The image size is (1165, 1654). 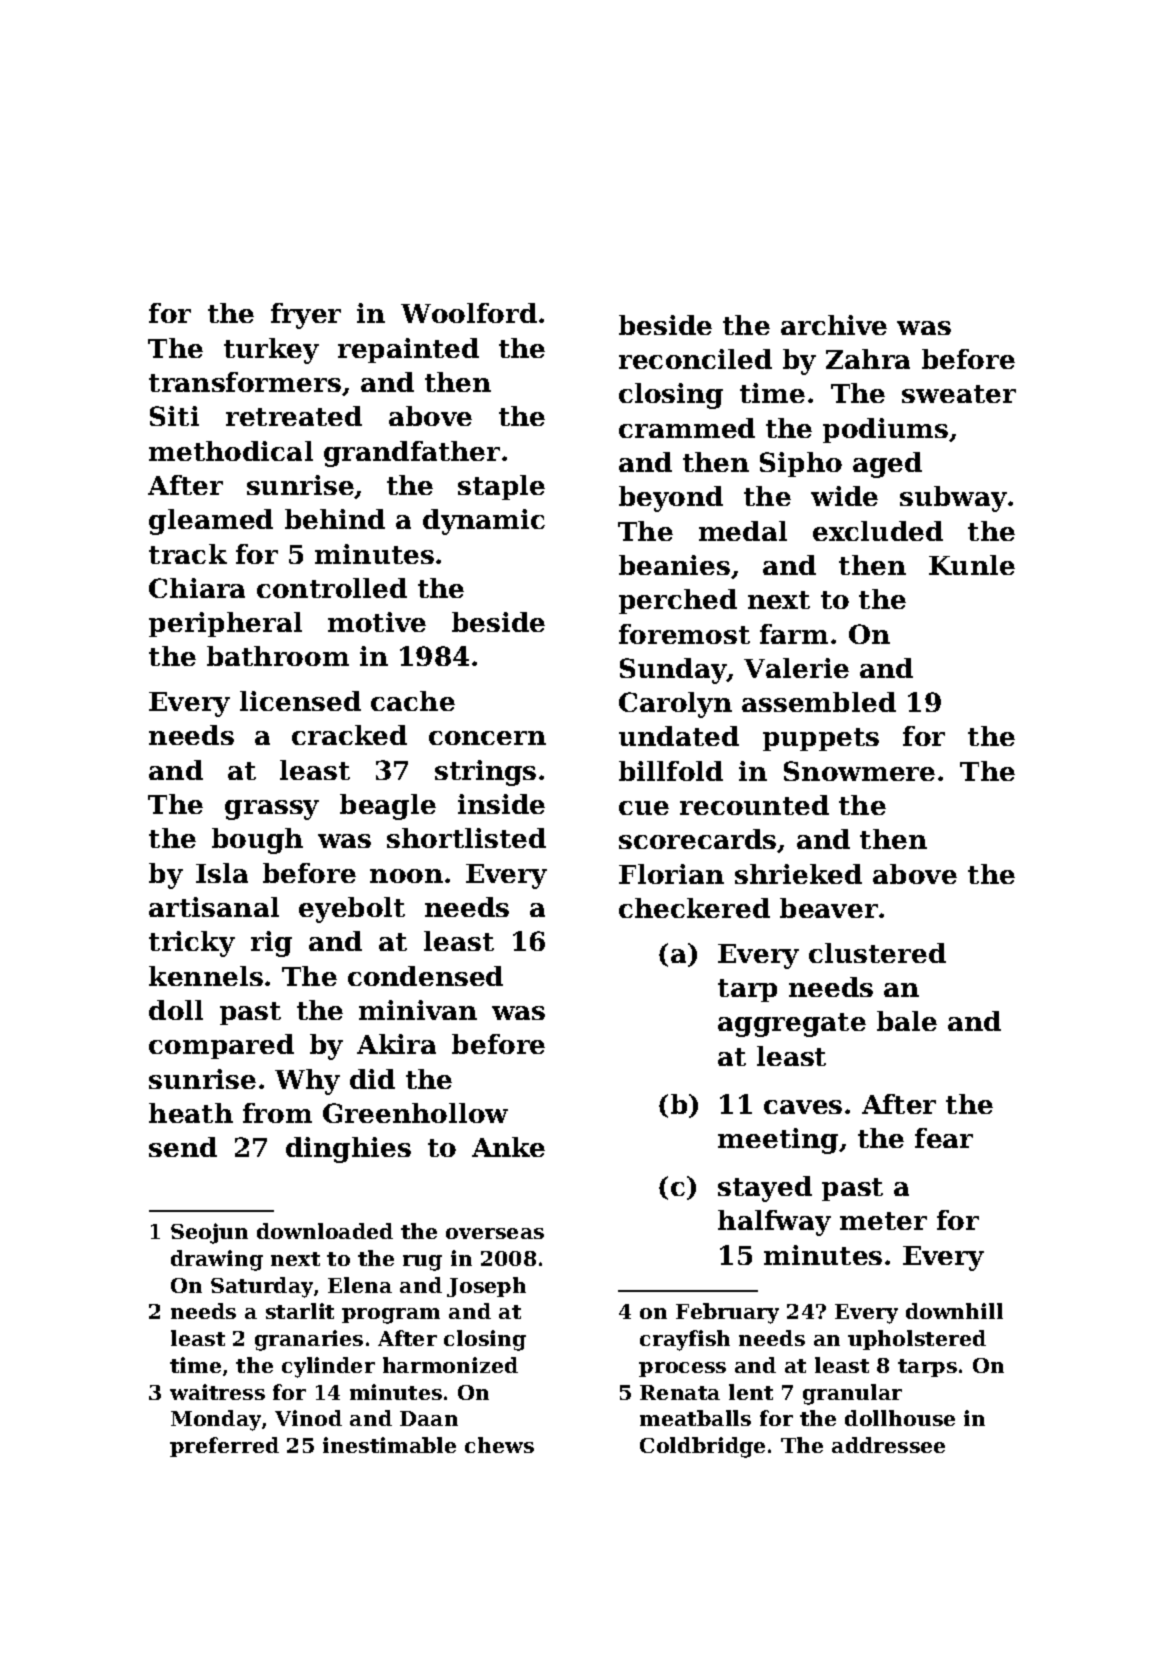 I want to click on chews, so click(x=499, y=1445).
